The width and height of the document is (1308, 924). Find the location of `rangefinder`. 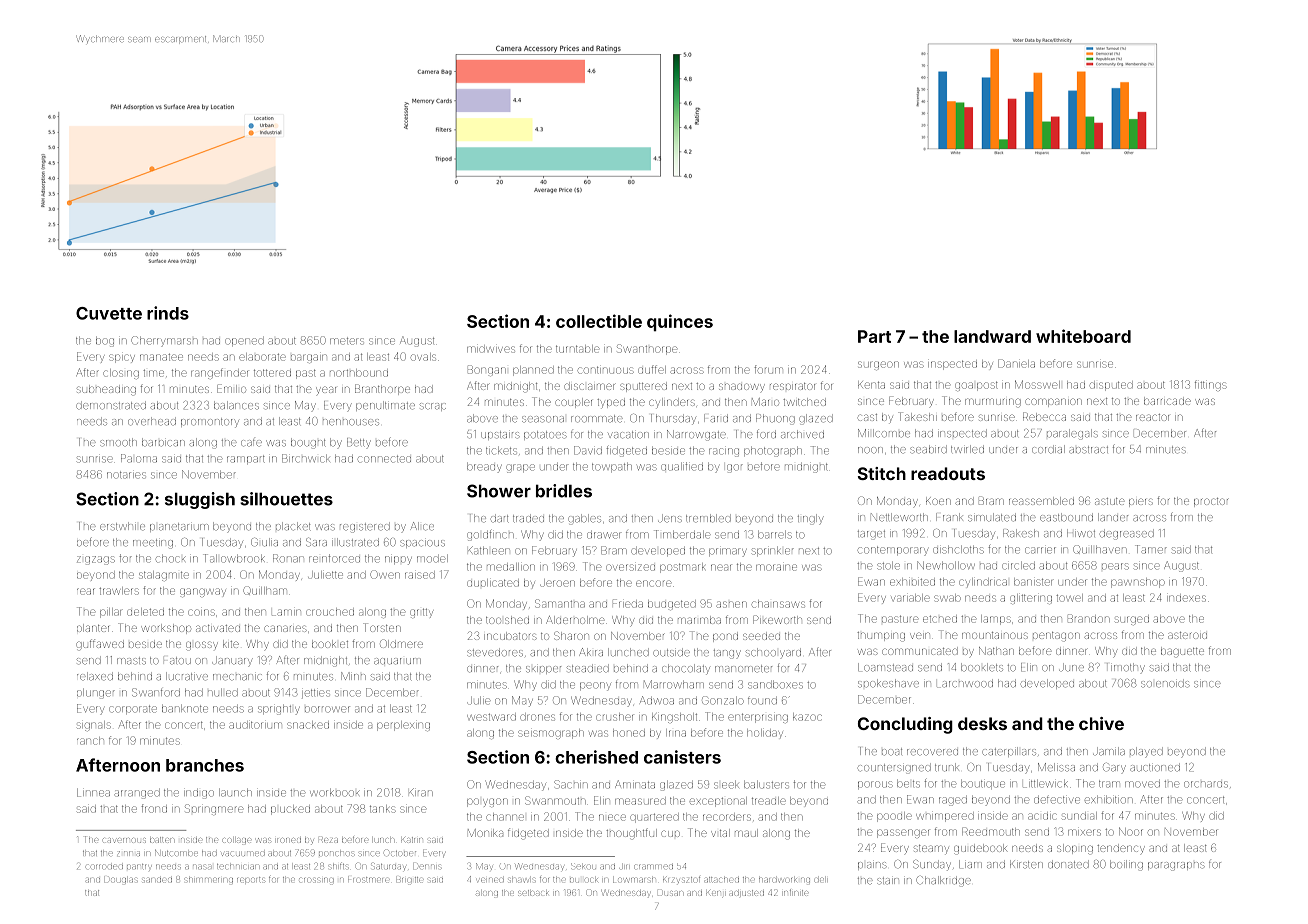

rangefinder is located at coordinates (220, 373).
